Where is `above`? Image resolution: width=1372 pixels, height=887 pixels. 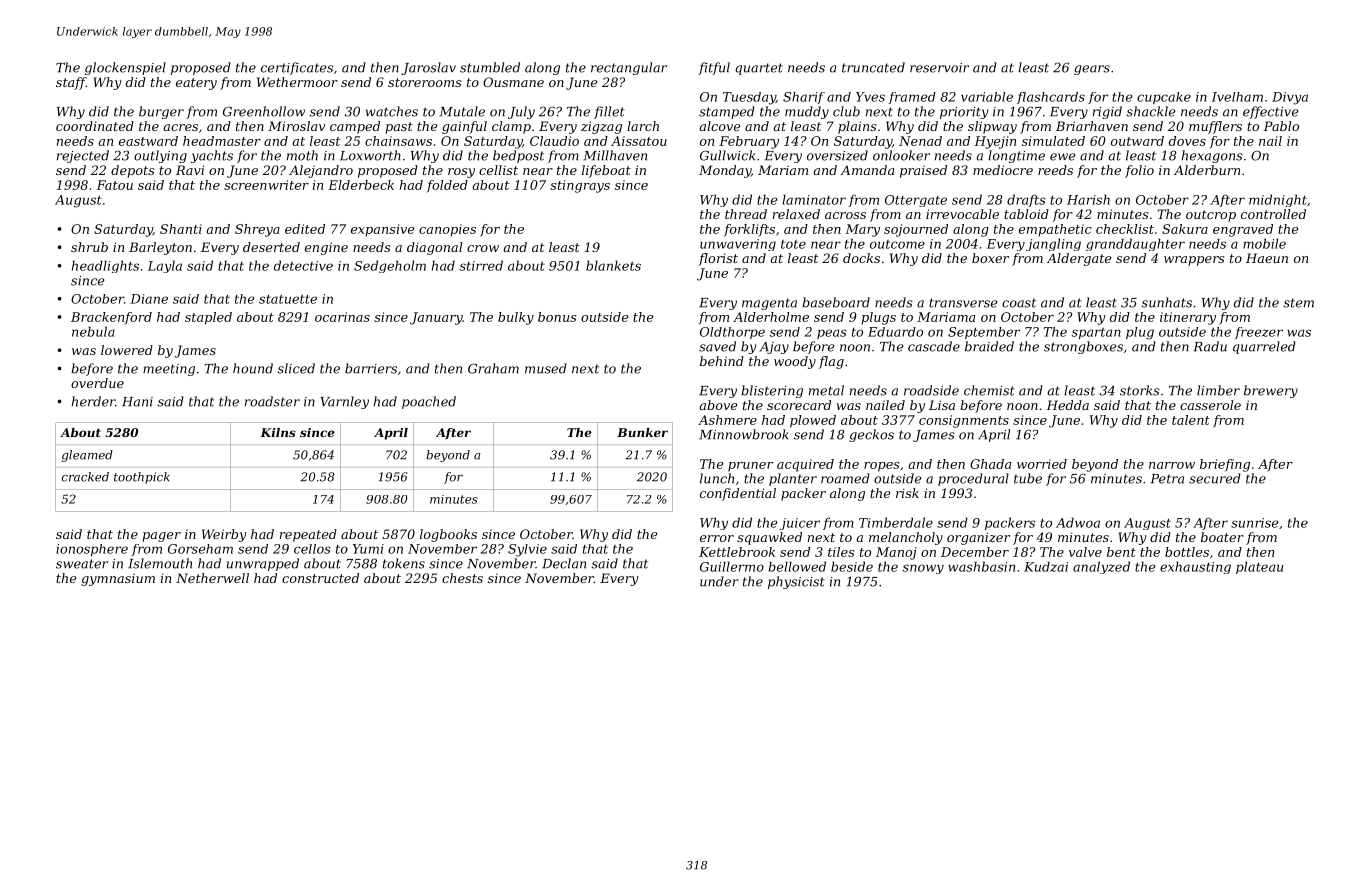 above is located at coordinates (718, 405).
